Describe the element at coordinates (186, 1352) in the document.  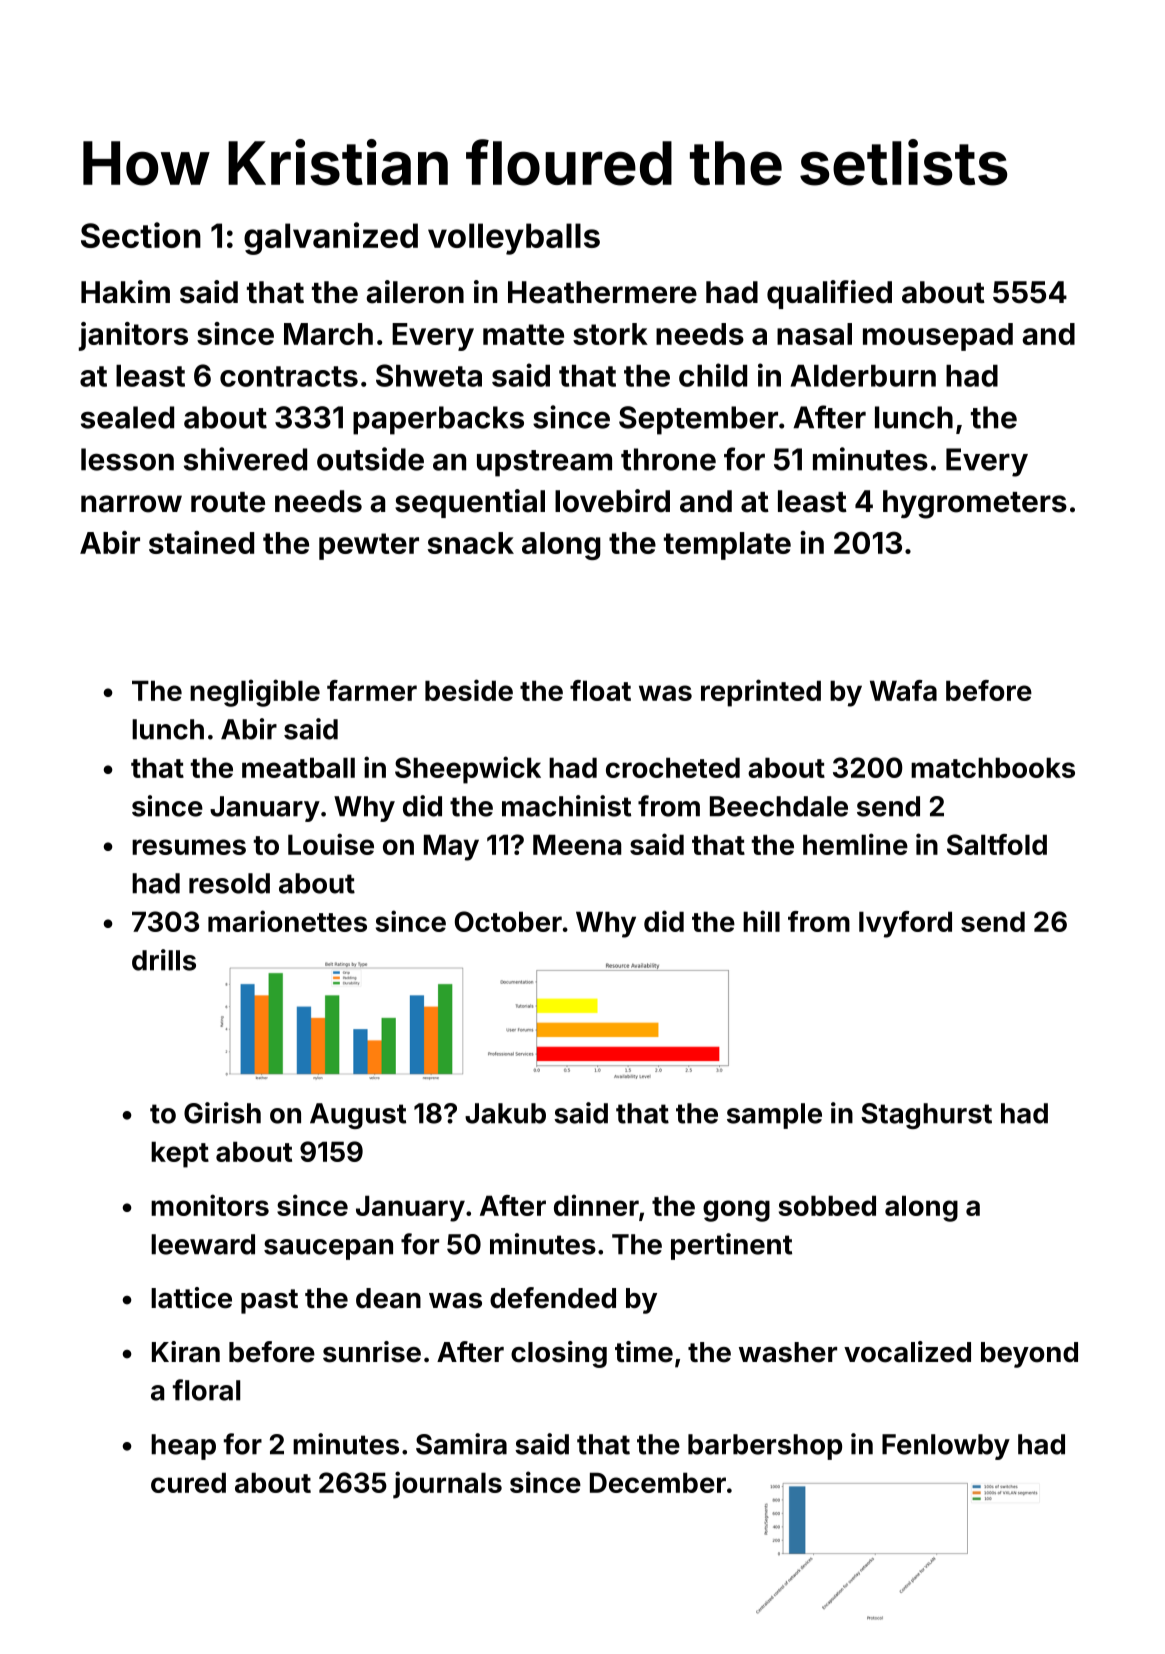
I see `Kiran` at that location.
